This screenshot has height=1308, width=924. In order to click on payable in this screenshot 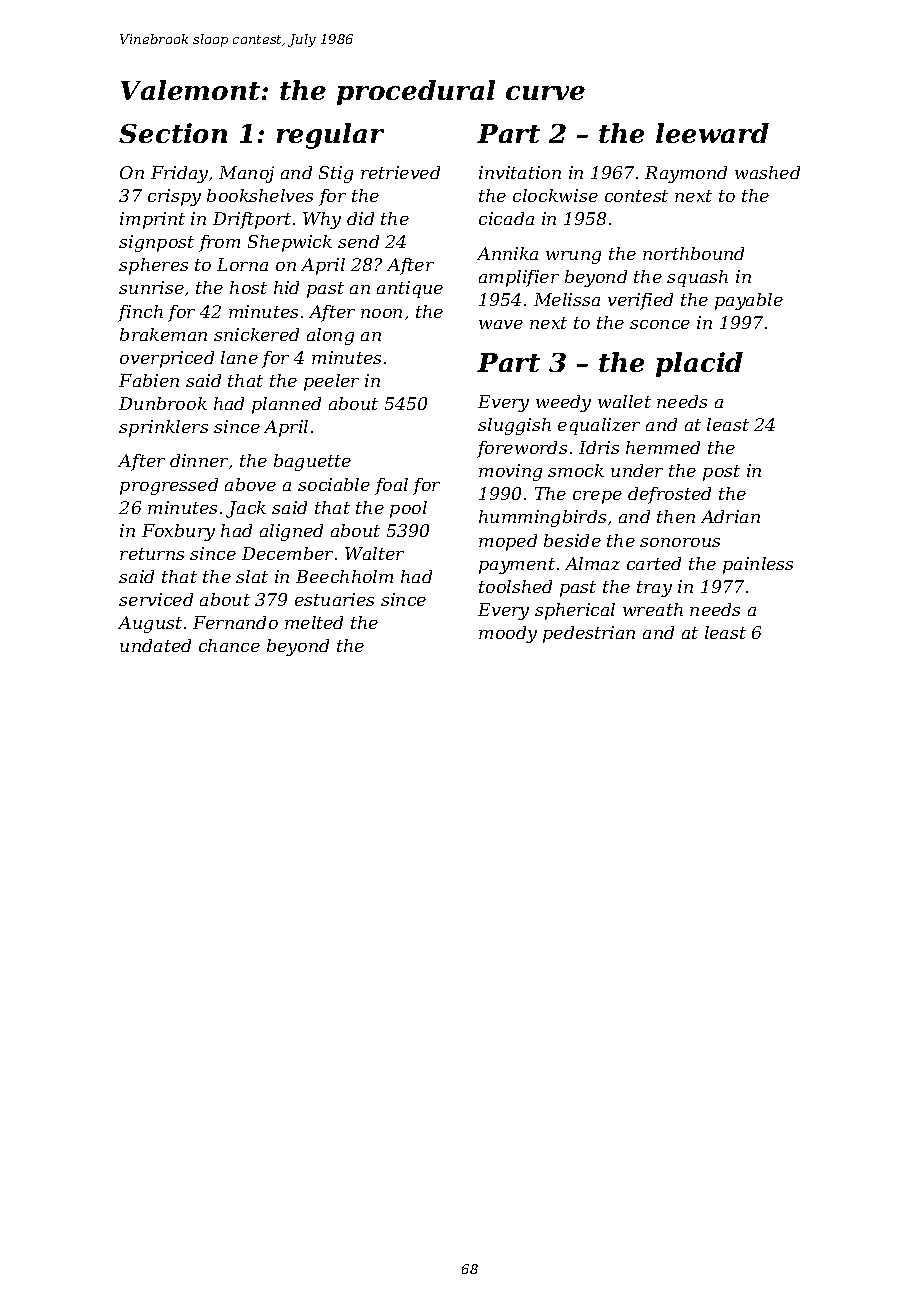, I will do `click(749, 301)`.
